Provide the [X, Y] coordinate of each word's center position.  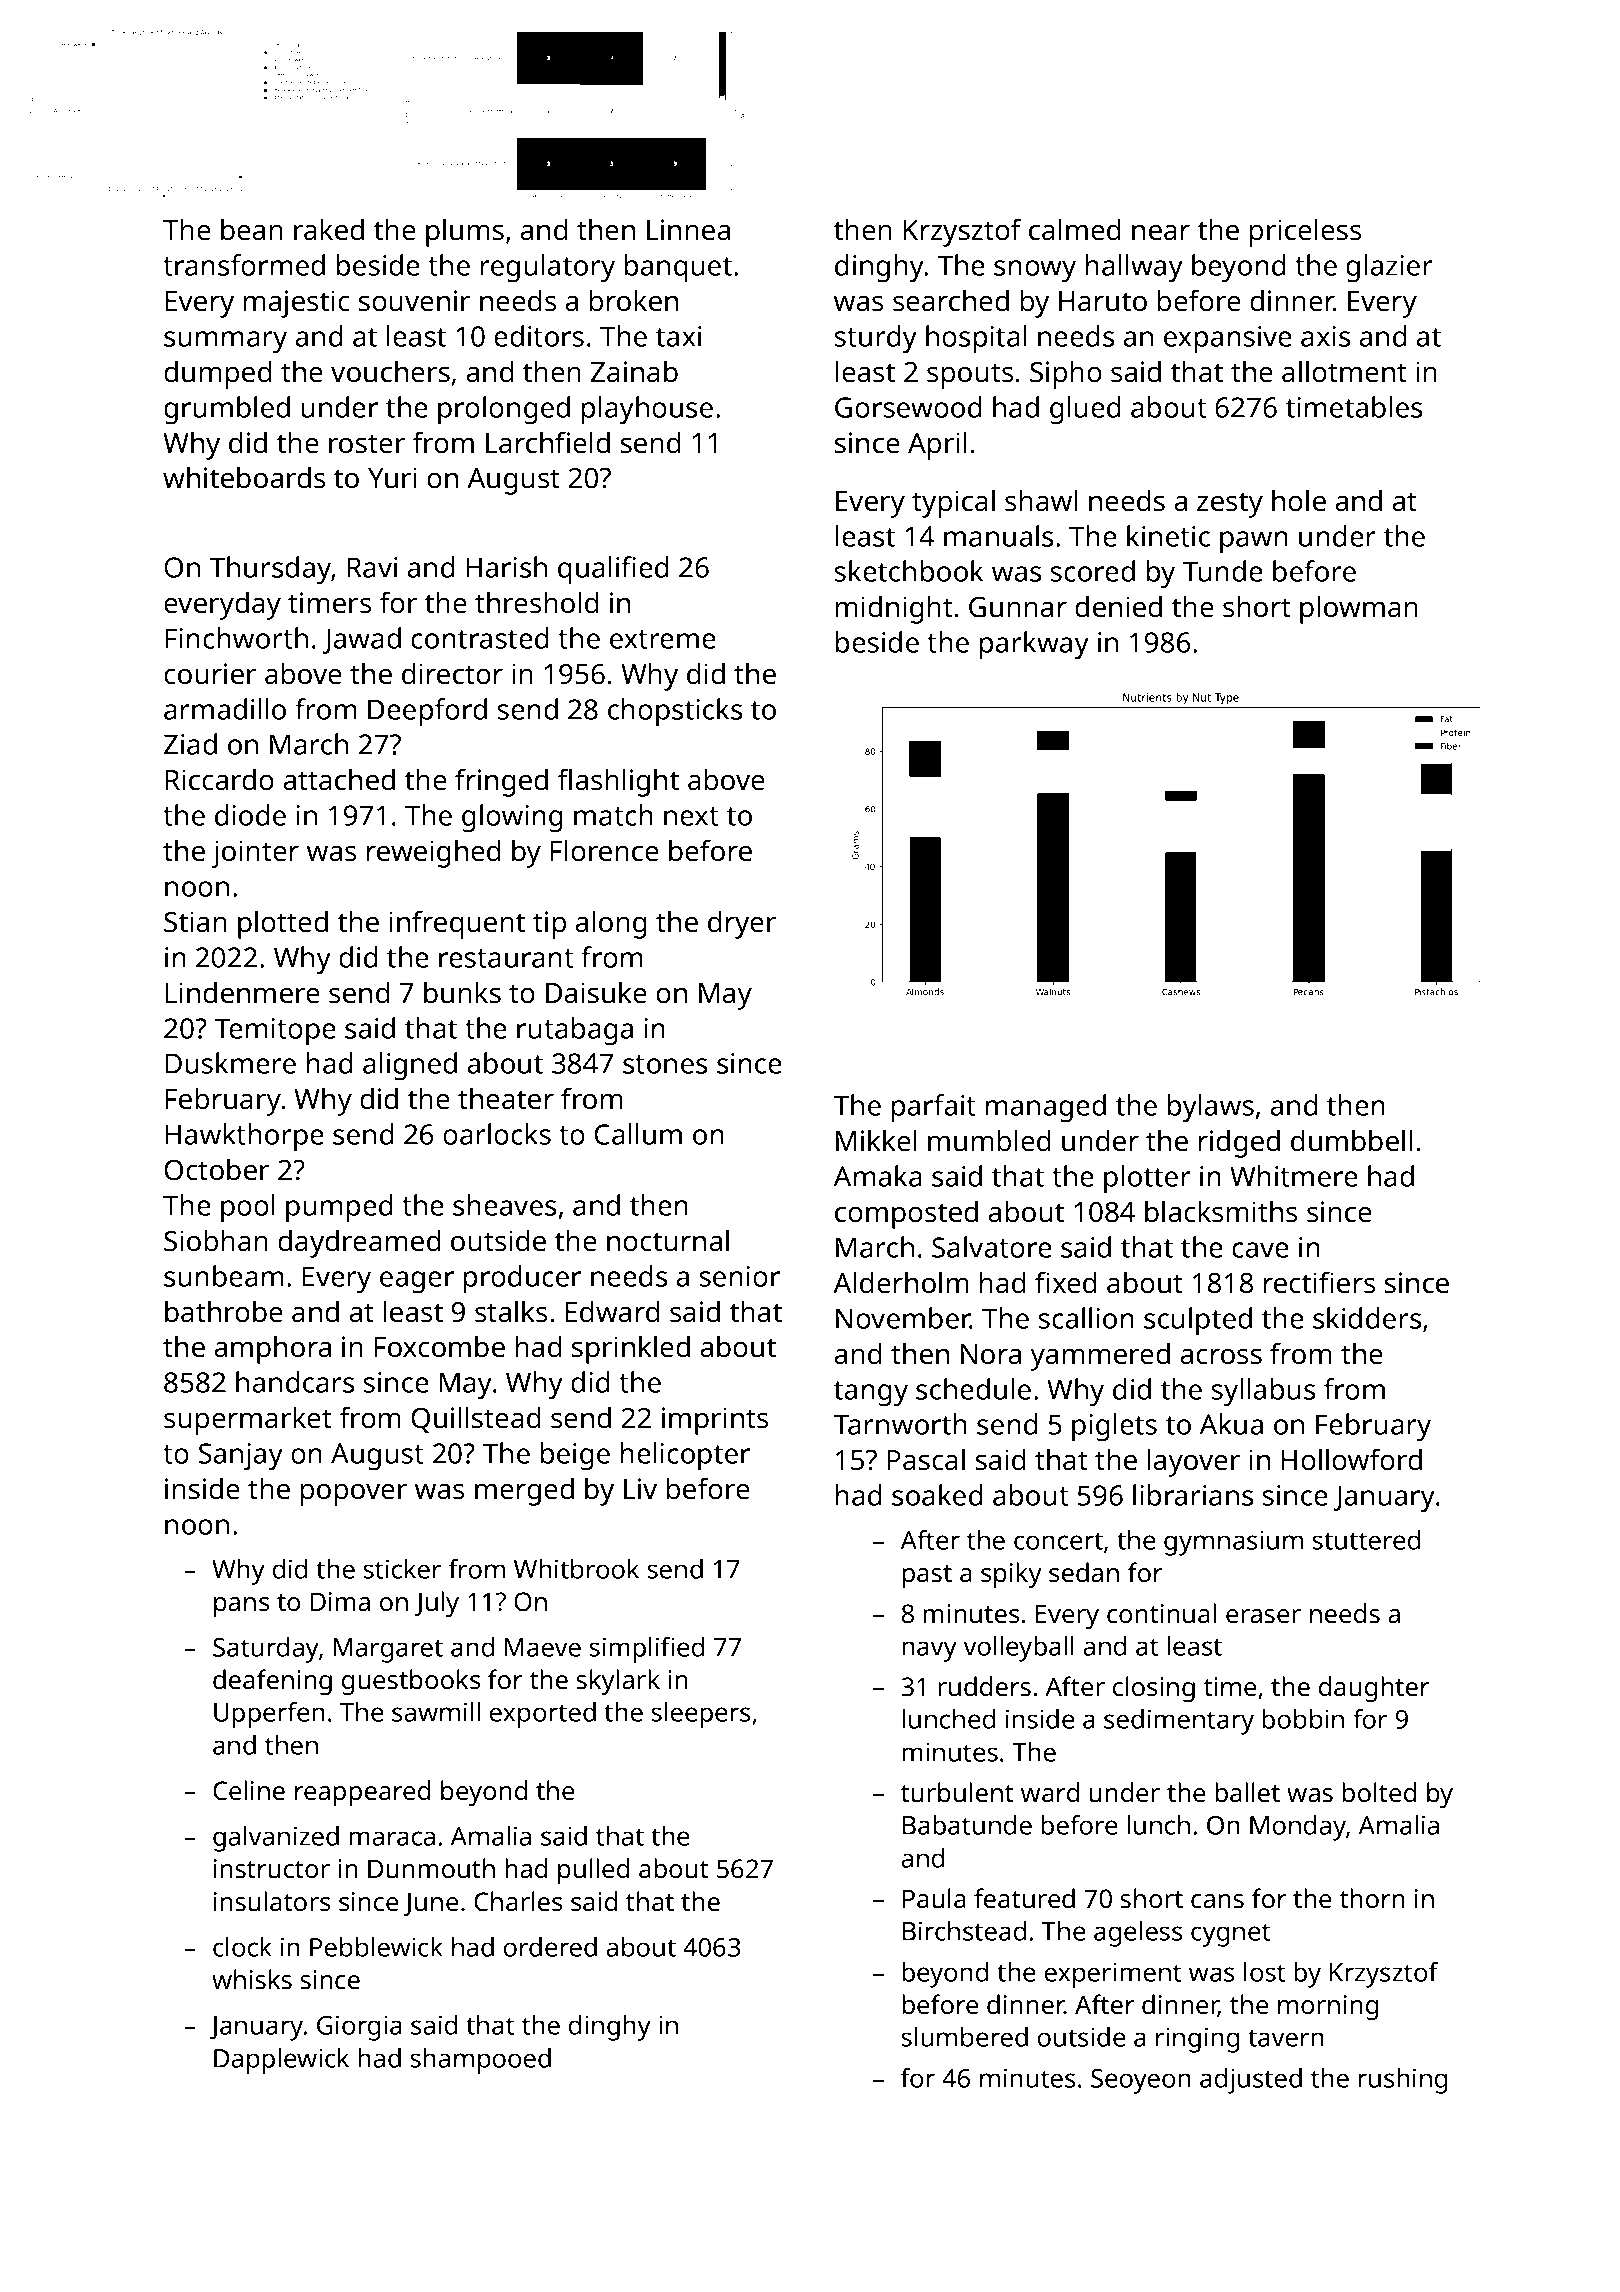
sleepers [701, 1715]
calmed [1075, 230]
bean [252, 230]
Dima [340, 1601]
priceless [1305, 233]
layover [1194, 1463]
